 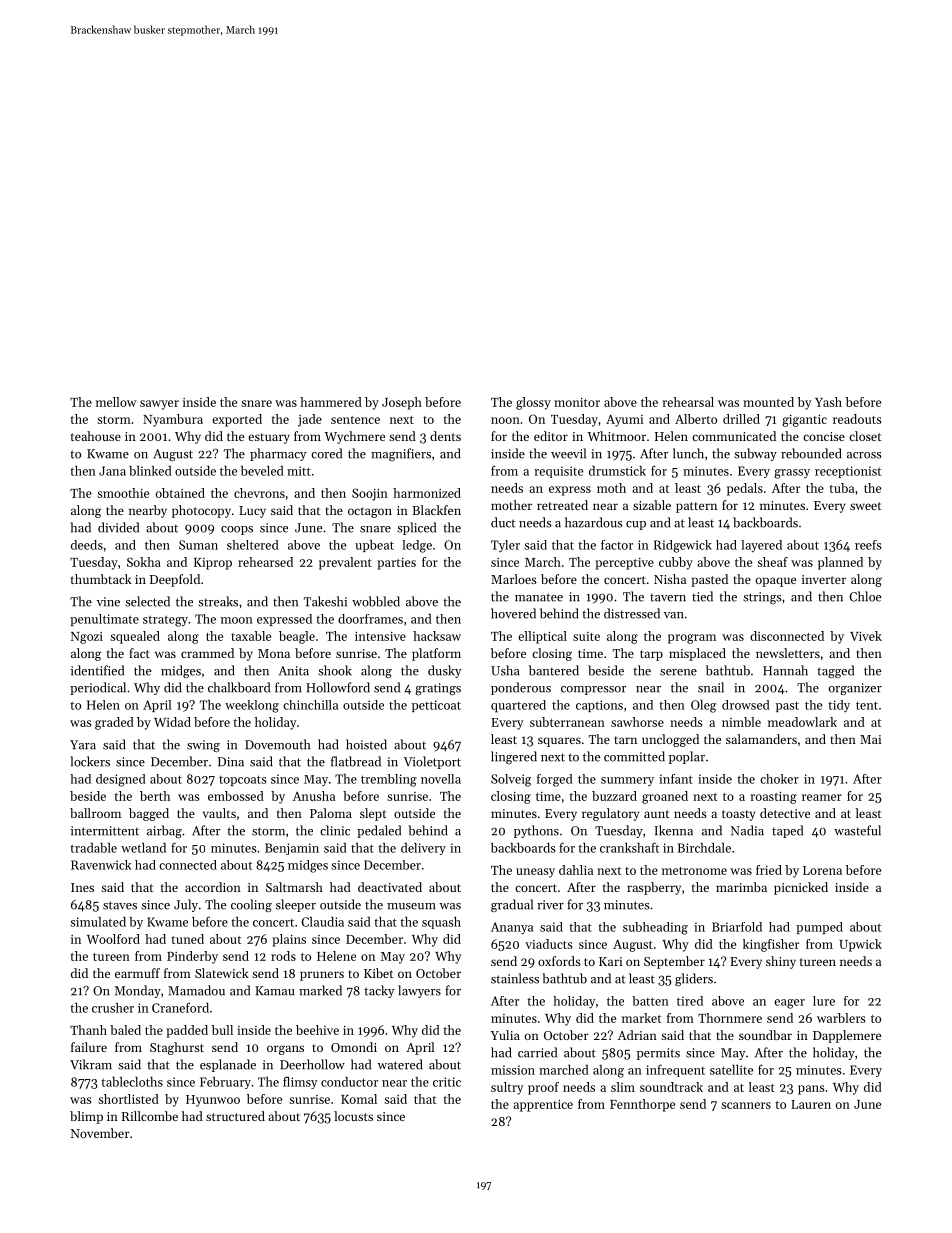 What do you see at coordinates (335, 830) in the screenshot?
I see `clinic` at bounding box center [335, 830].
